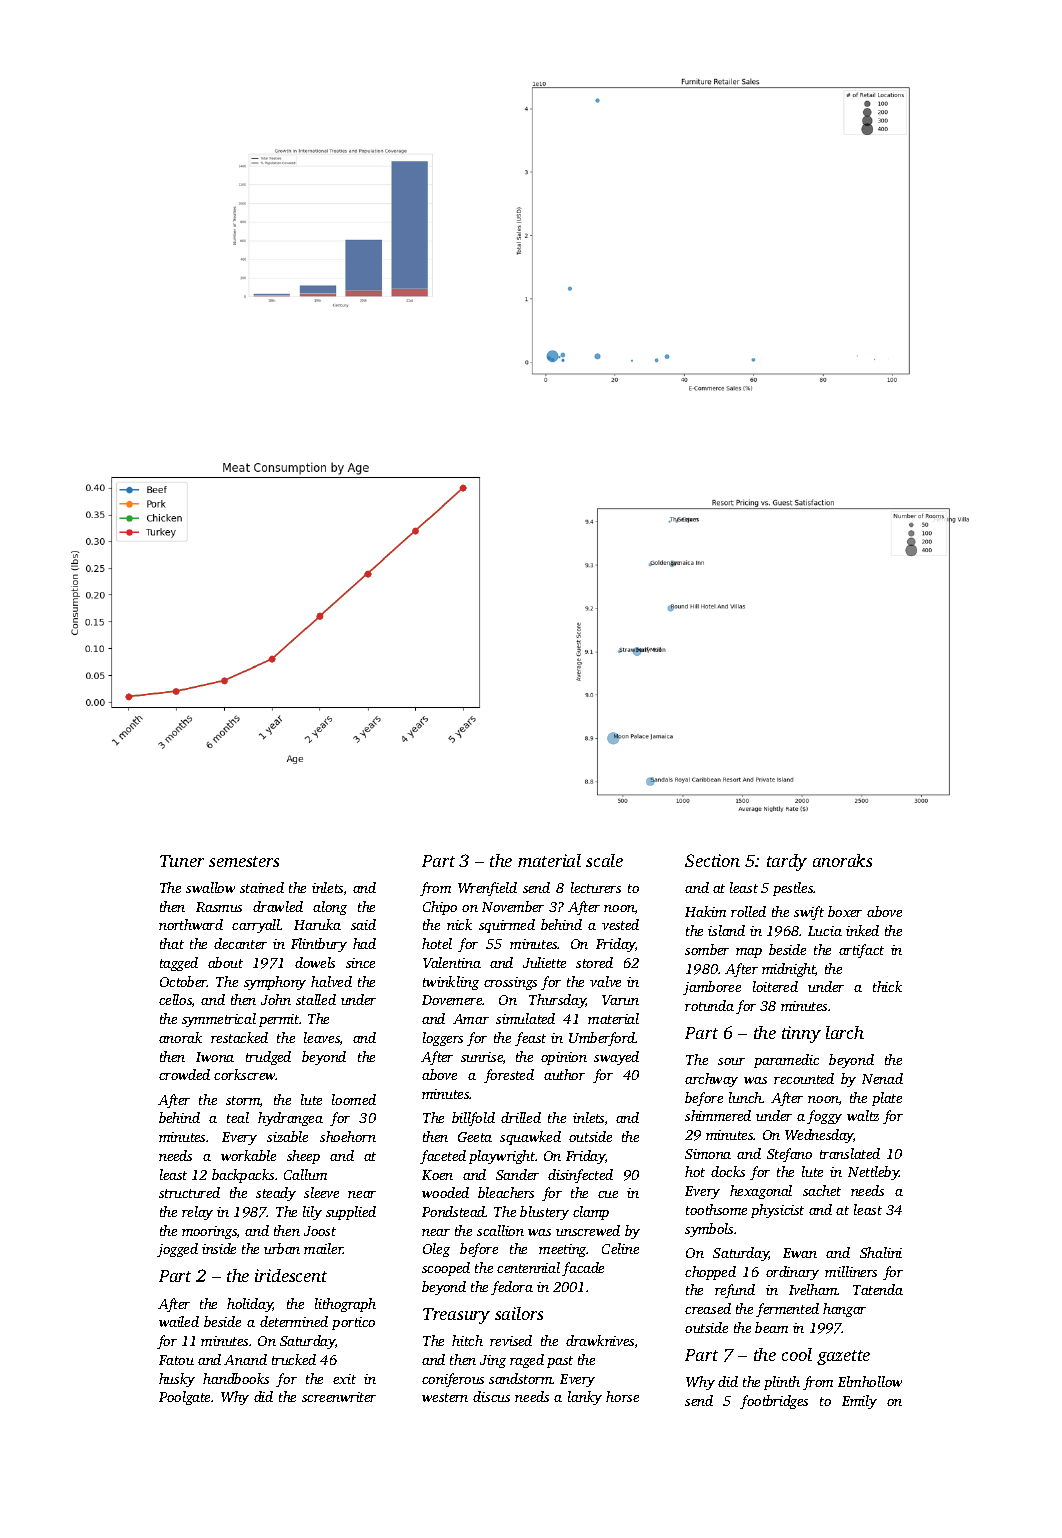 The width and height of the screenshot is (1062, 1538). What do you see at coordinates (244, 861) in the screenshot?
I see `semesters` at bounding box center [244, 861].
